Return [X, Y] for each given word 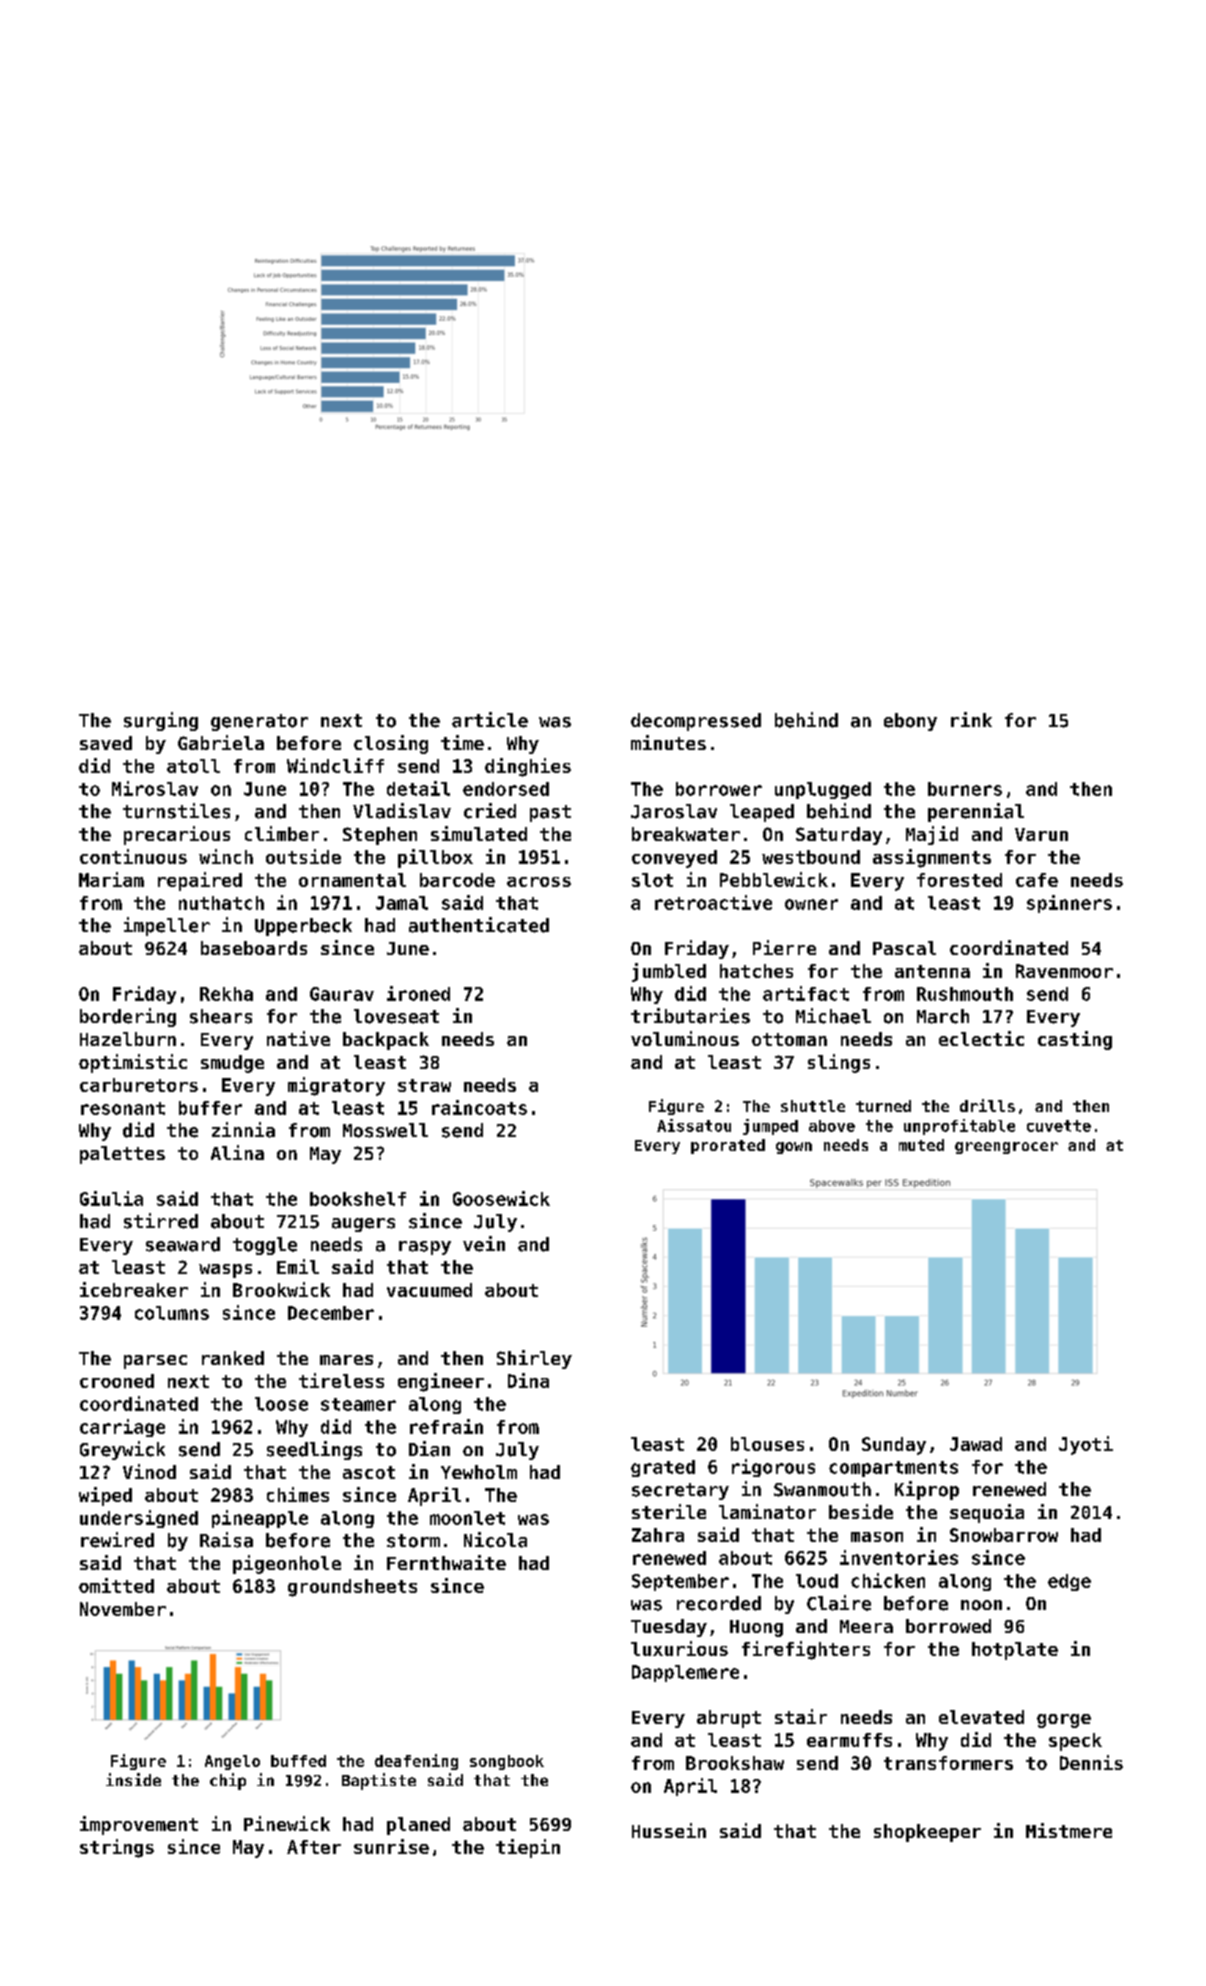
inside [133, 1779]
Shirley [534, 1359]
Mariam [111, 879]
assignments [932, 858]
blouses [767, 1444]
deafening [416, 1762]
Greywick [122, 1450]
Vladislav [402, 811]
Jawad [976, 1444]
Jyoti [1086, 1445]
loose [281, 1404]
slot [652, 880]
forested [959, 880]
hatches [756, 971]
